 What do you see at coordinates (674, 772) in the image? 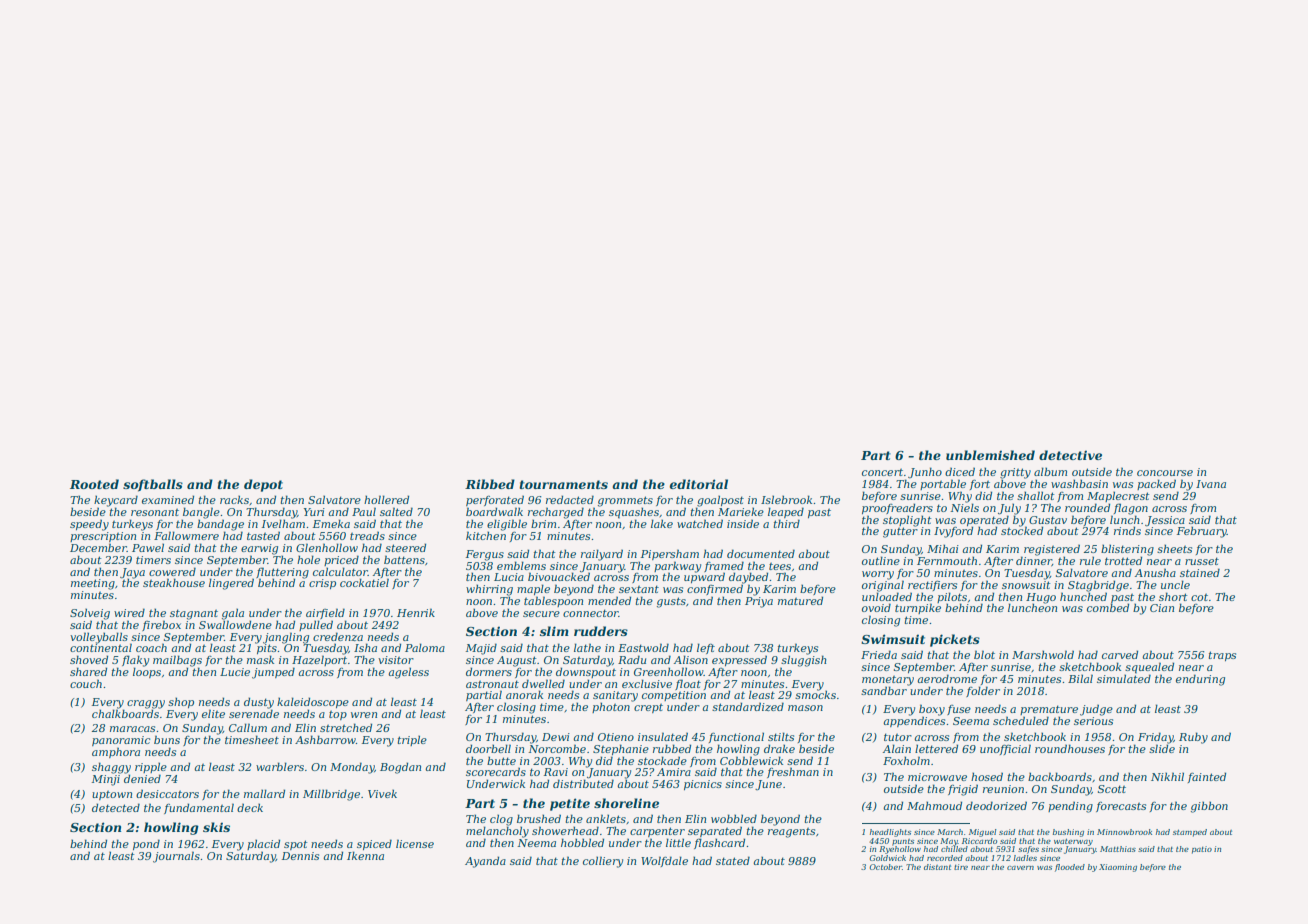
I see `Amira` at bounding box center [674, 772].
